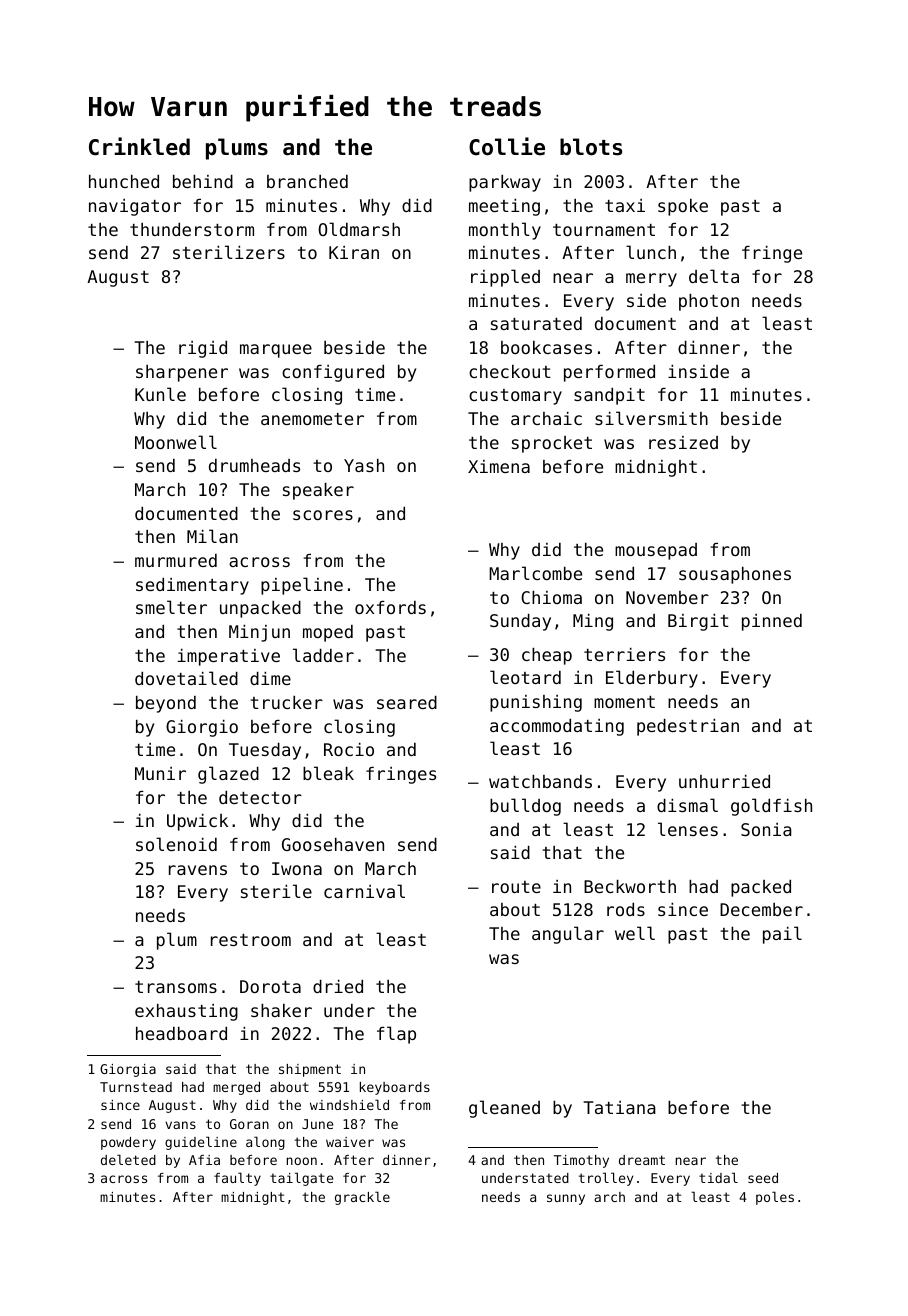 This screenshot has width=908, height=1316. Describe the element at coordinates (536, 323) in the screenshot. I see `saturated` at that location.
